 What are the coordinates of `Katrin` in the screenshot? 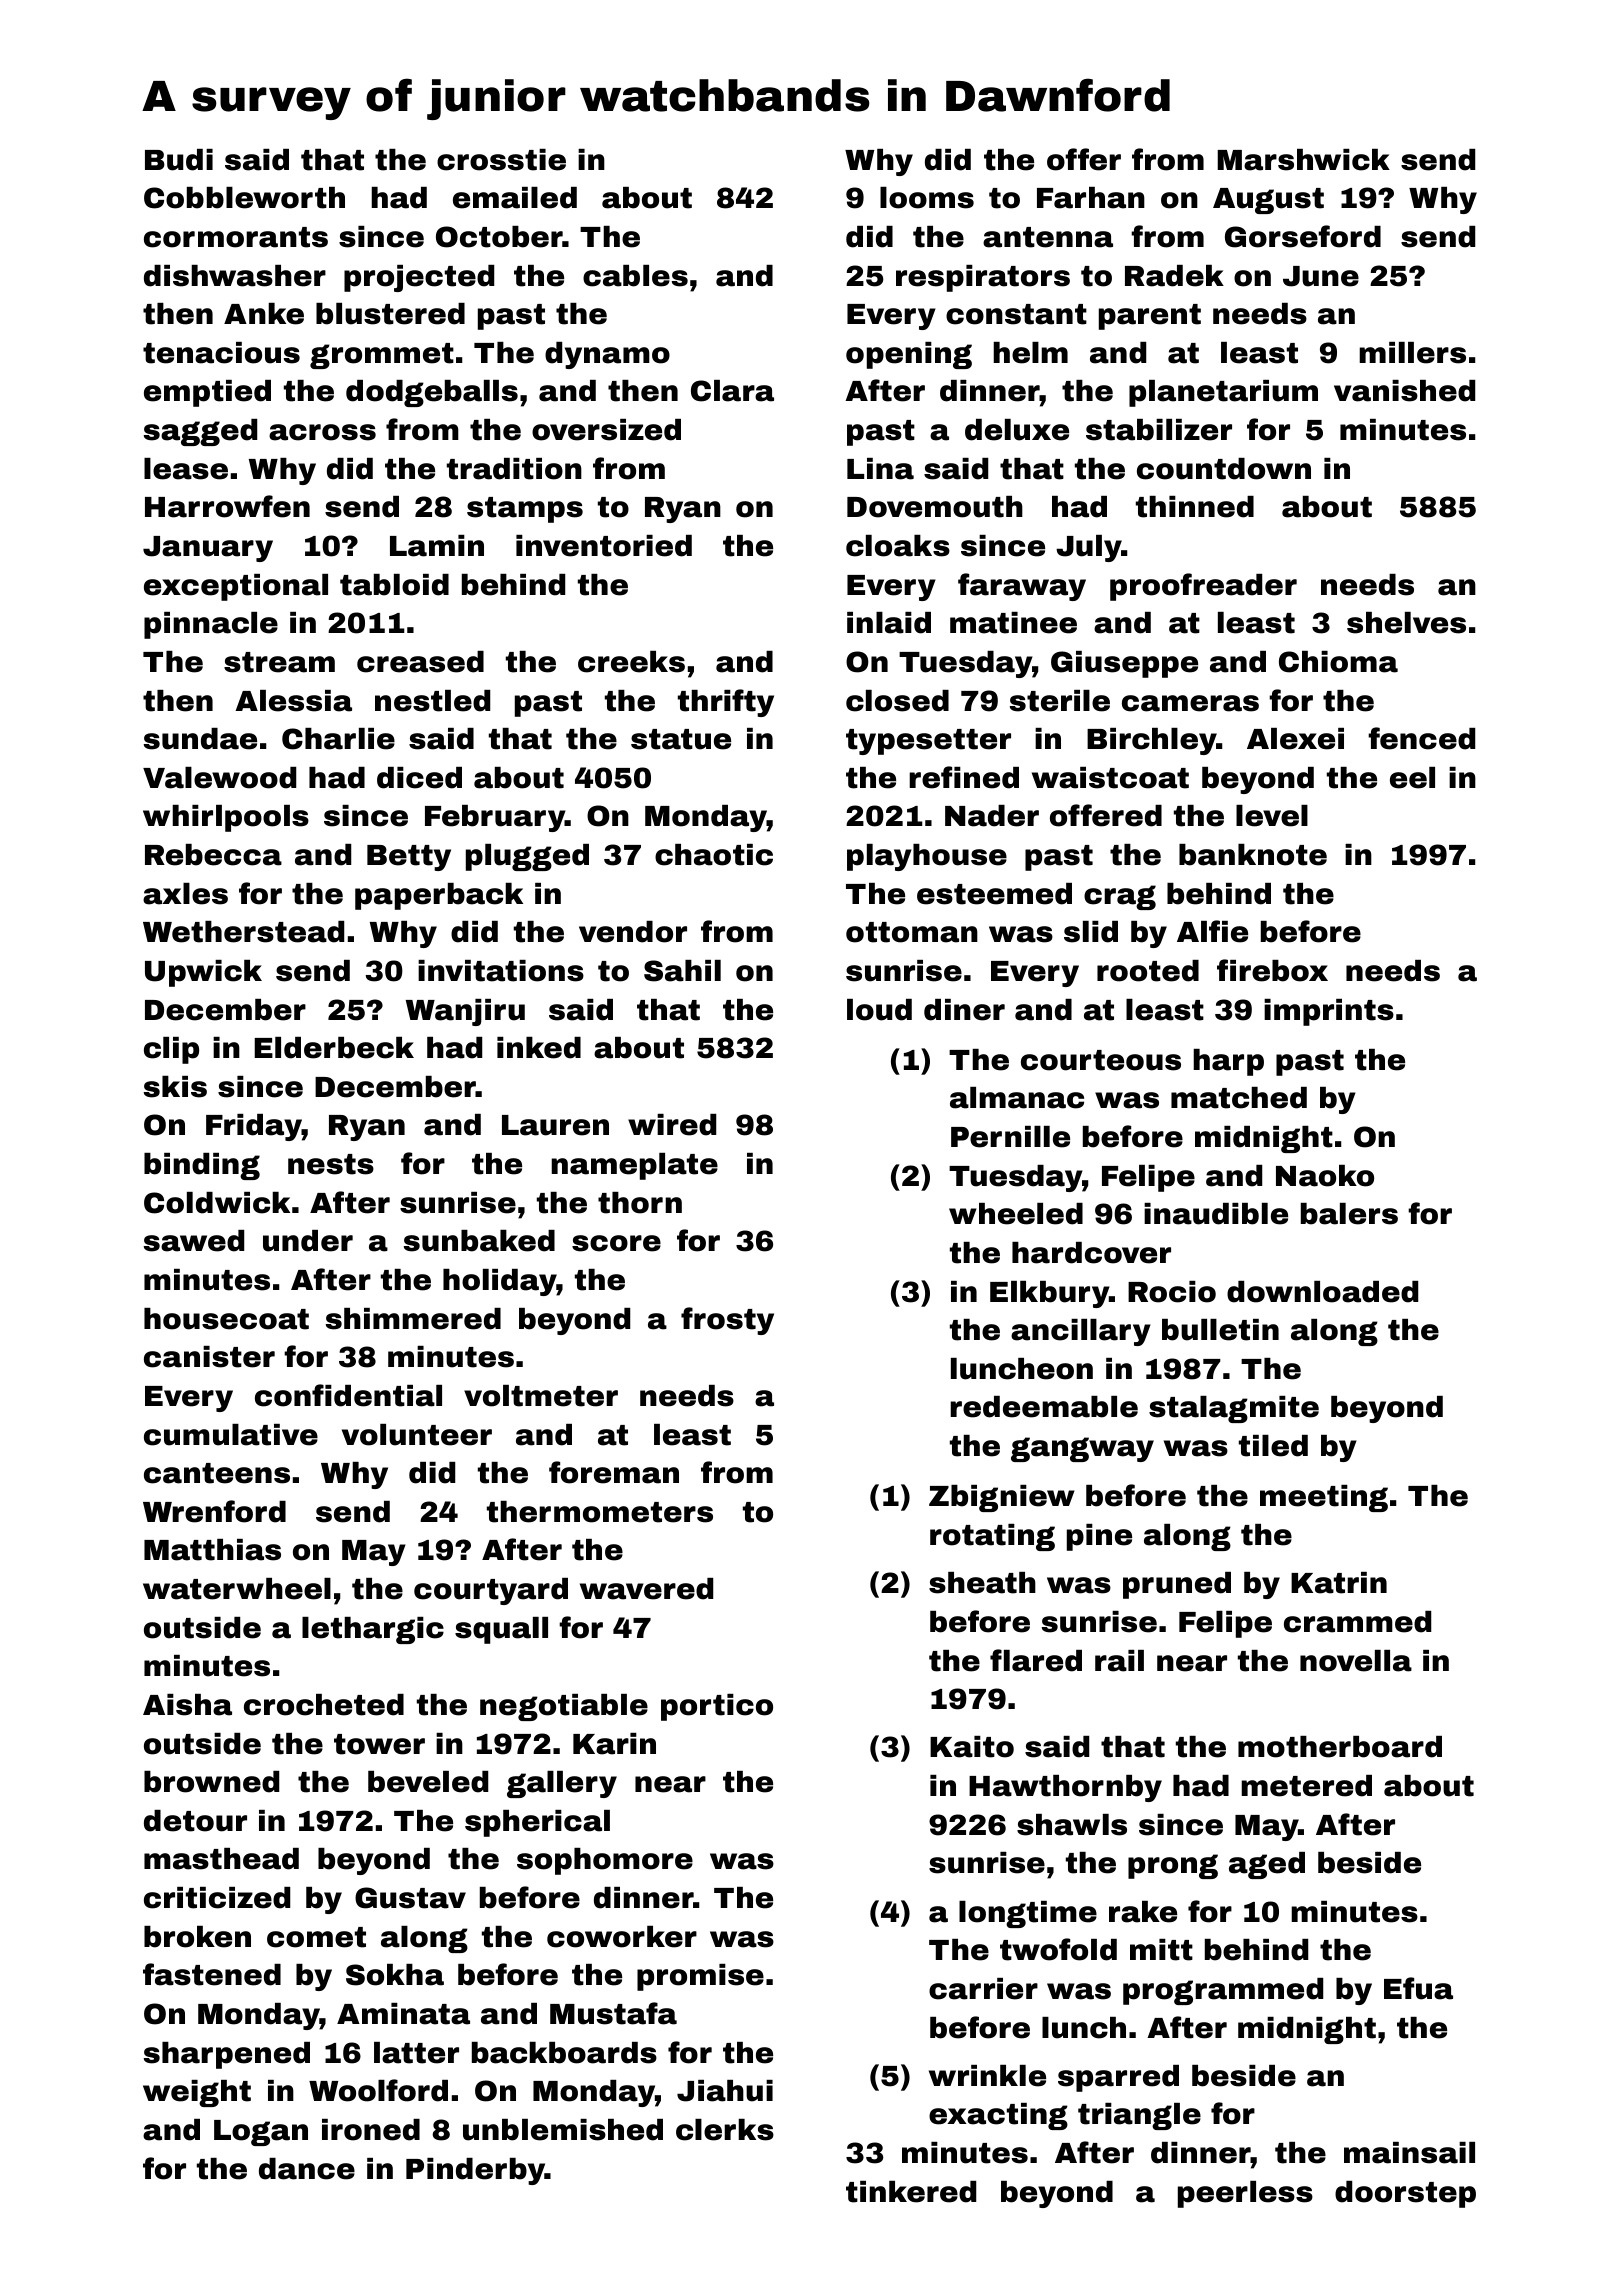 It's located at (1339, 1583).
